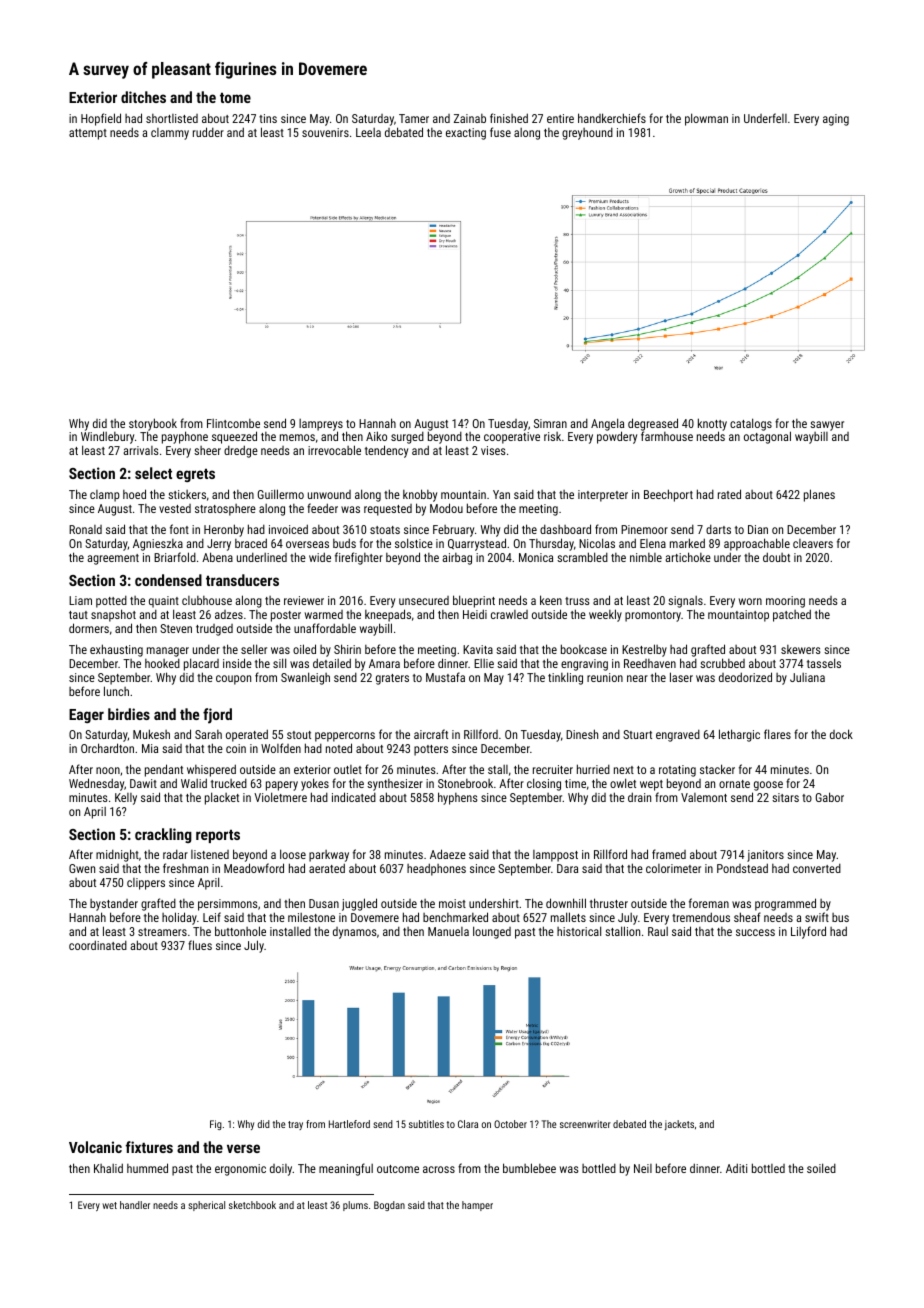  I want to click on juggled, so click(359, 904).
